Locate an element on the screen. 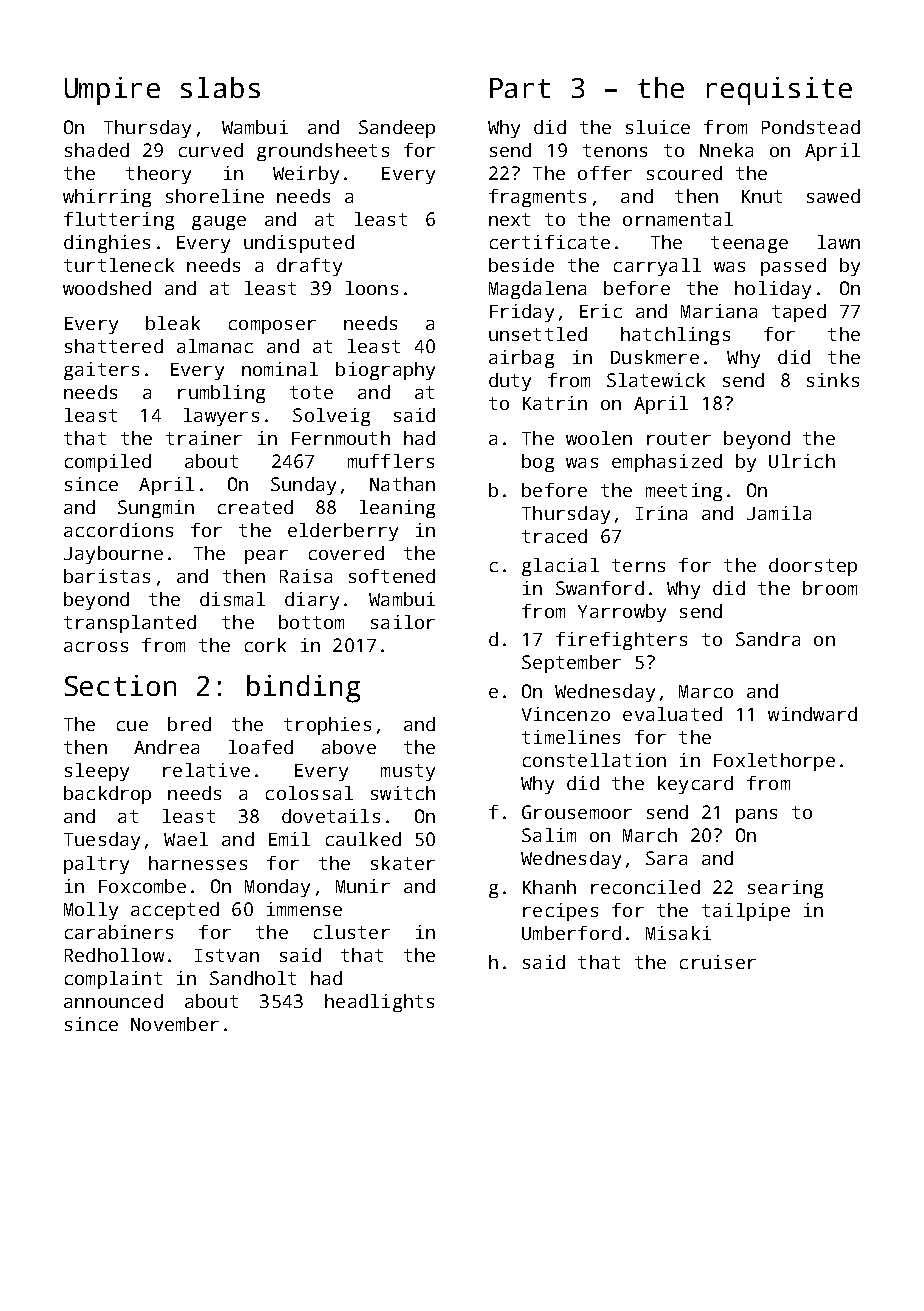  Umberford is located at coordinates (571, 933).
